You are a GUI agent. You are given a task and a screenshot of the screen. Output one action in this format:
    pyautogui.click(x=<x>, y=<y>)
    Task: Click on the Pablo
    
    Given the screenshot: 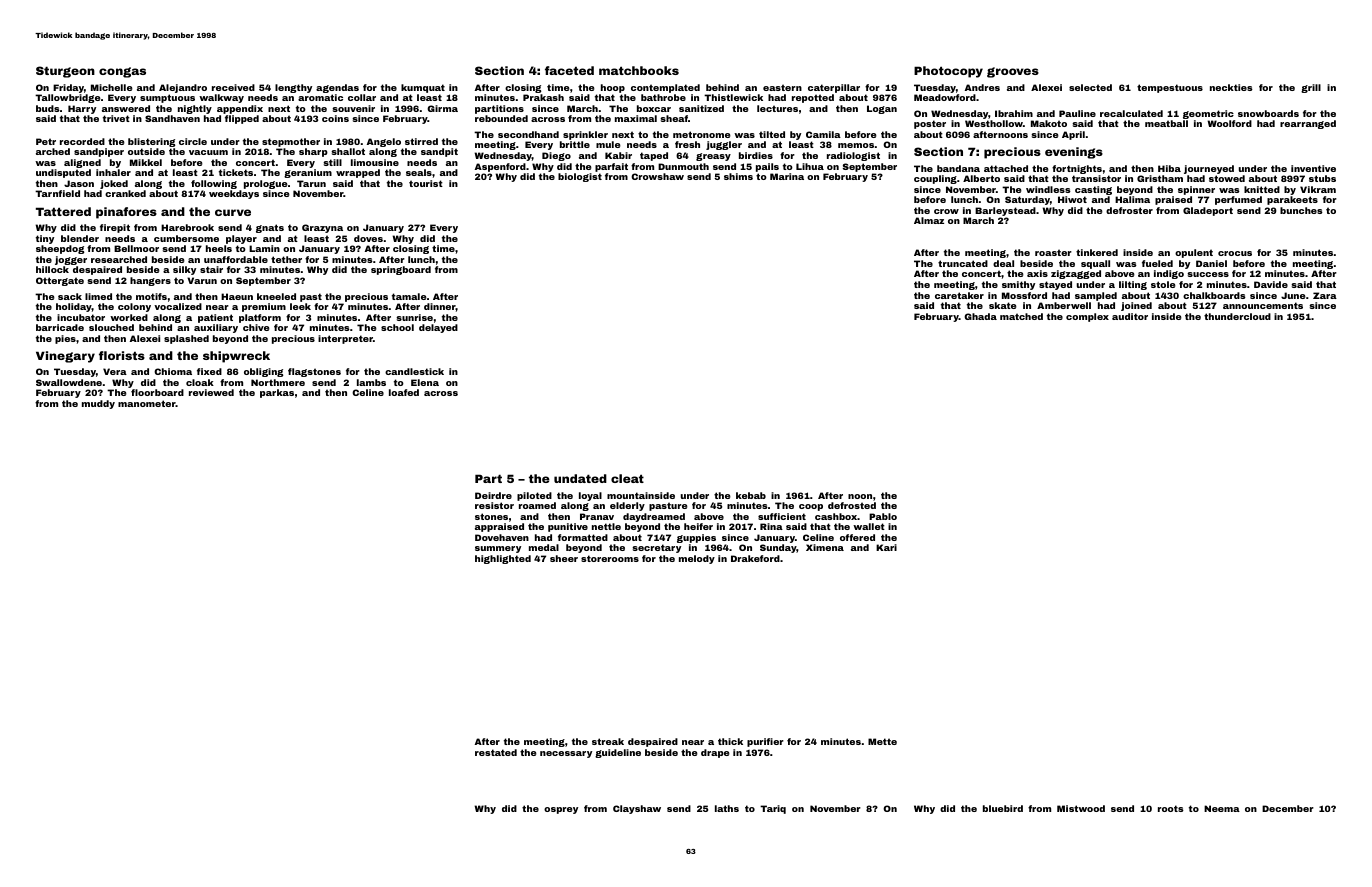 What is the action you would take?
    pyautogui.click(x=883, y=516)
